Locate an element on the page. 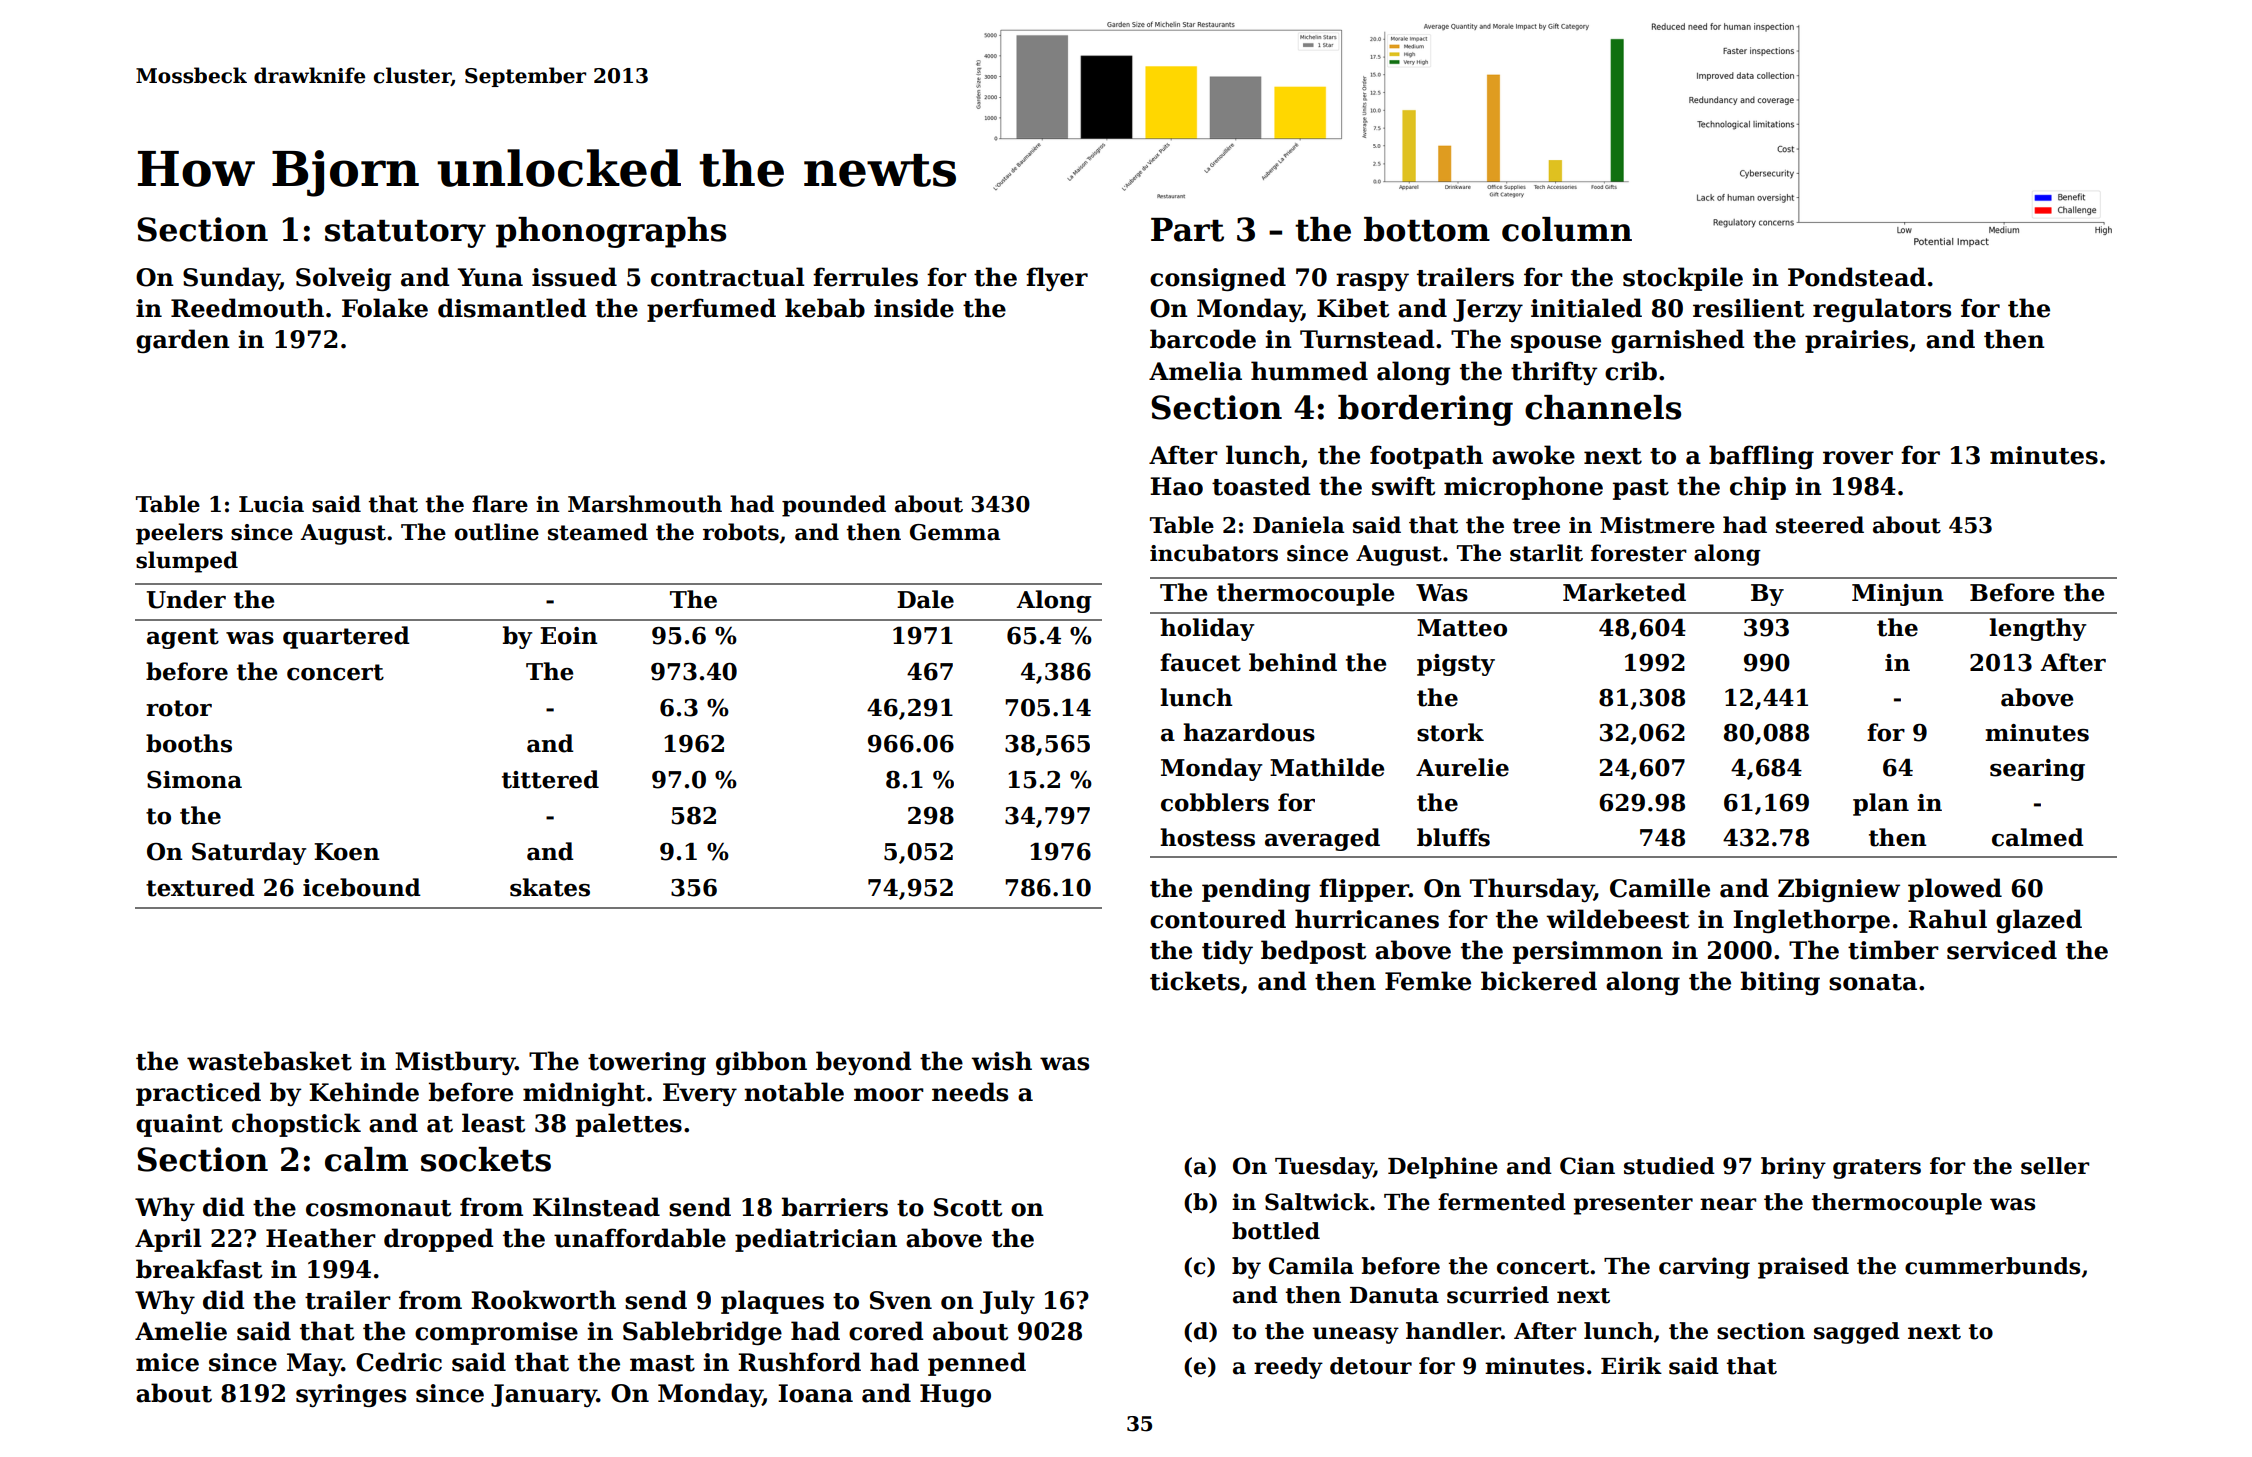  column is located at coordinates (1567, 229).
